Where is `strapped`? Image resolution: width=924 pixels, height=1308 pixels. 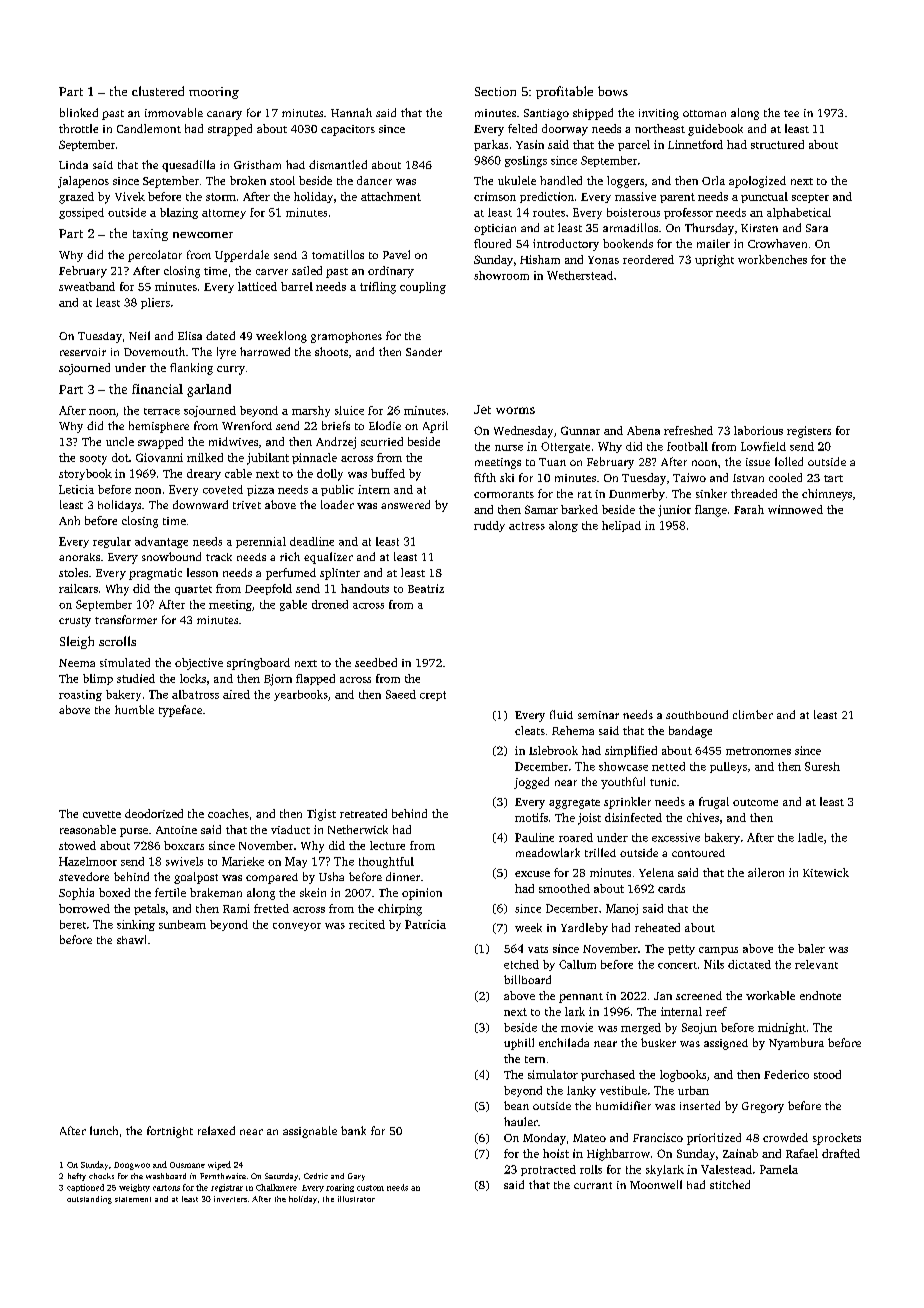
strapped is located at coordinates (230, 130).
